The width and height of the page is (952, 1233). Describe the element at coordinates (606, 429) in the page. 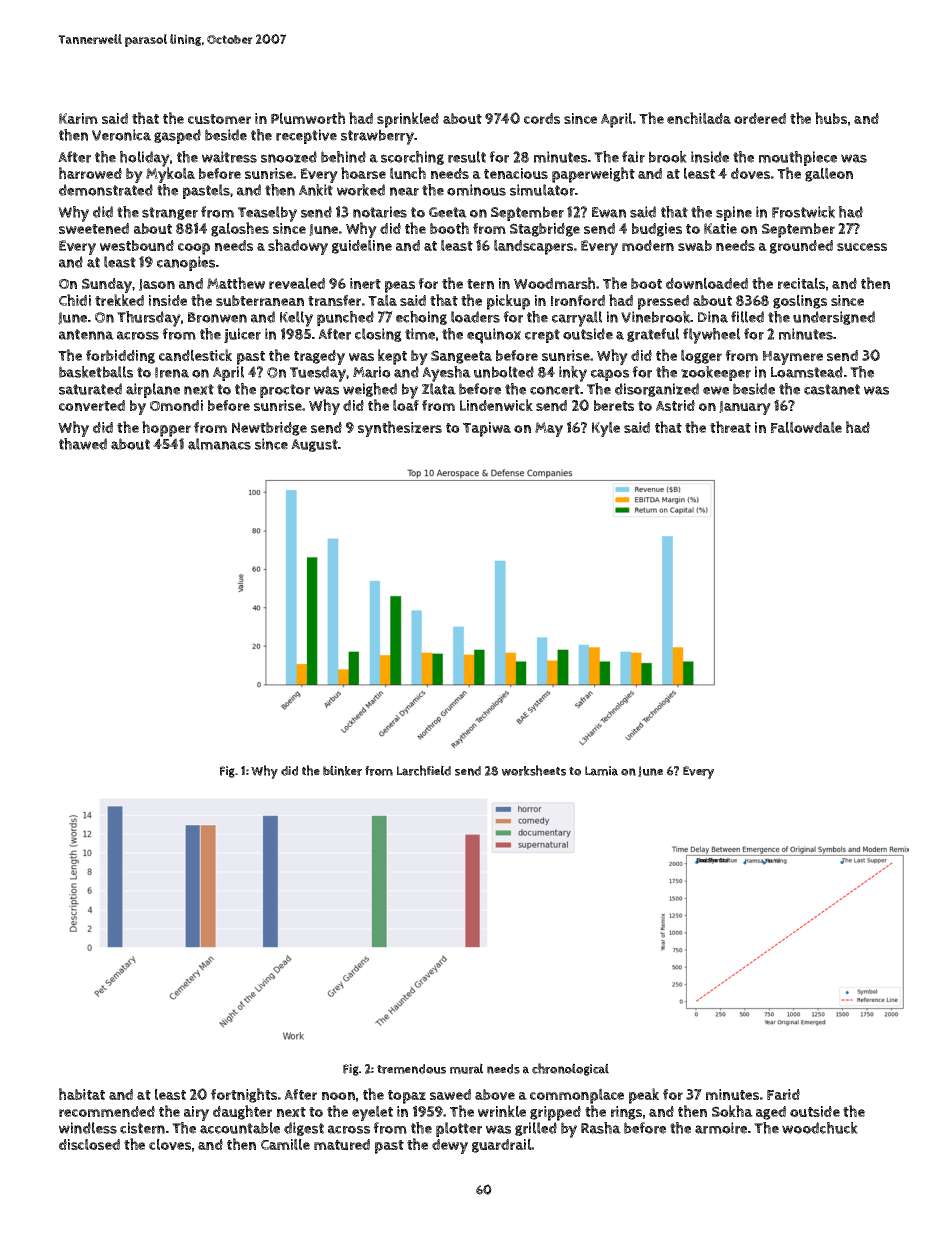

I see `Kyle` at that location.
